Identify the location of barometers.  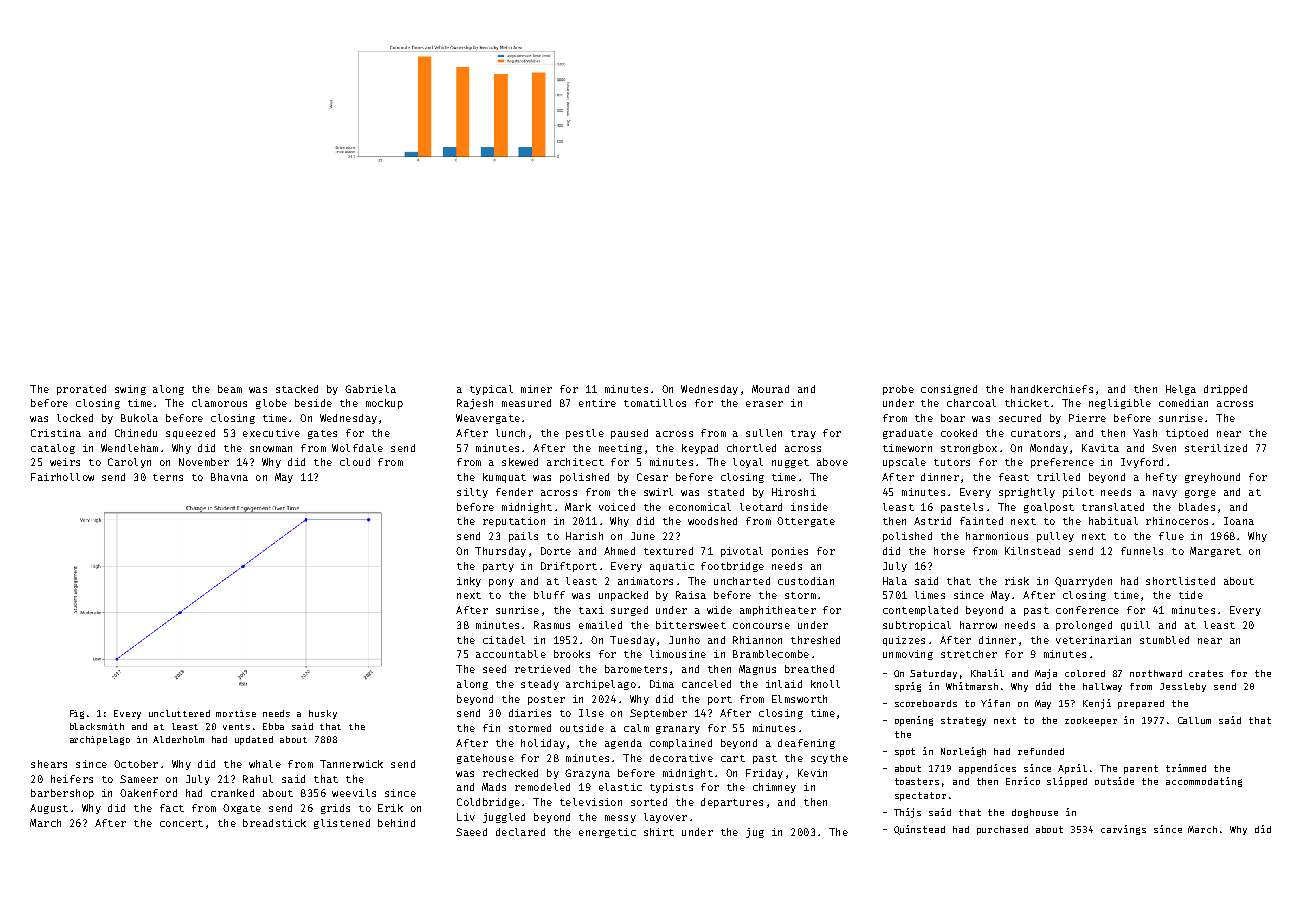
(636, 669).
